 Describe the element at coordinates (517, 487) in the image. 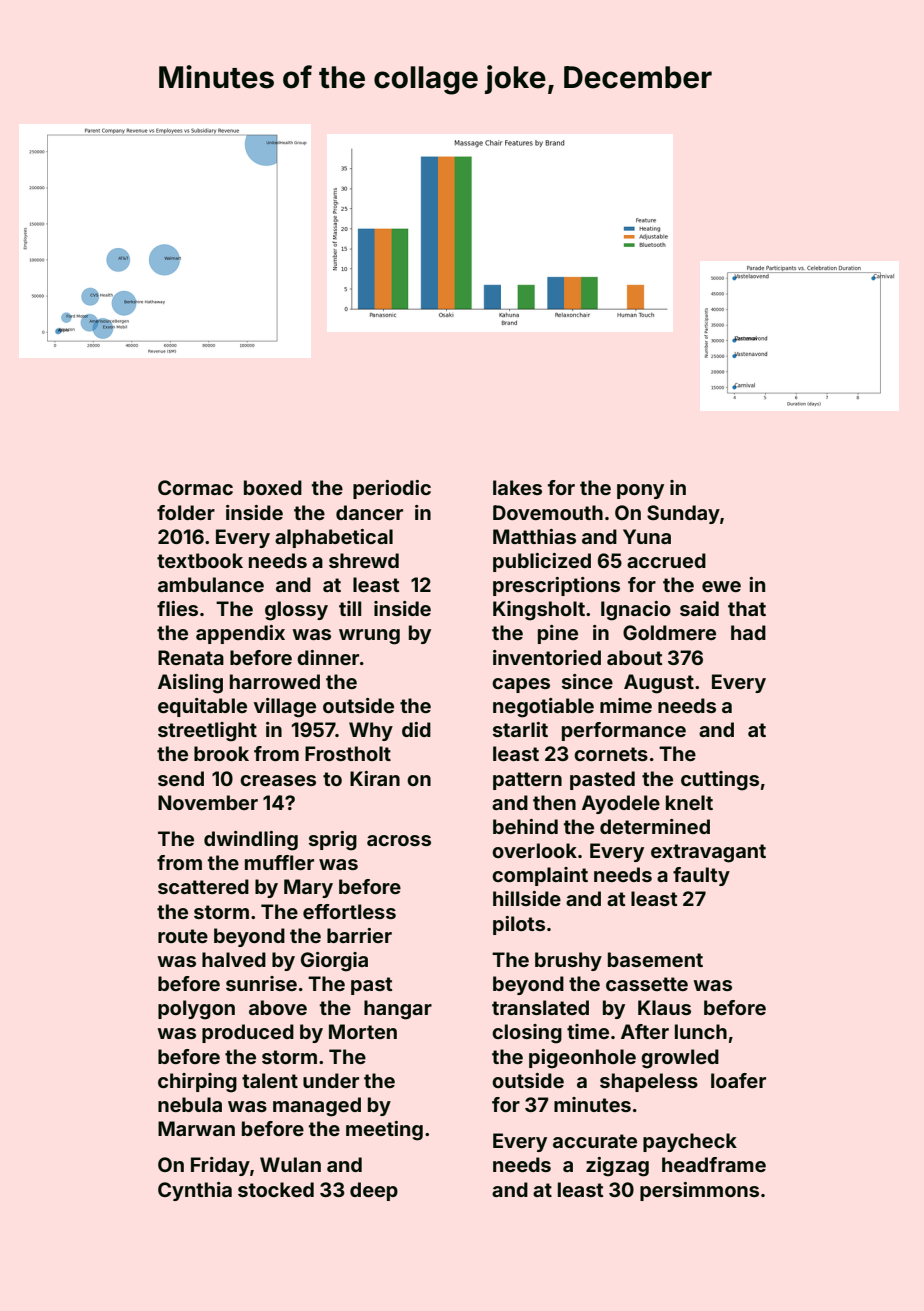

I see `lakes` at that location.
